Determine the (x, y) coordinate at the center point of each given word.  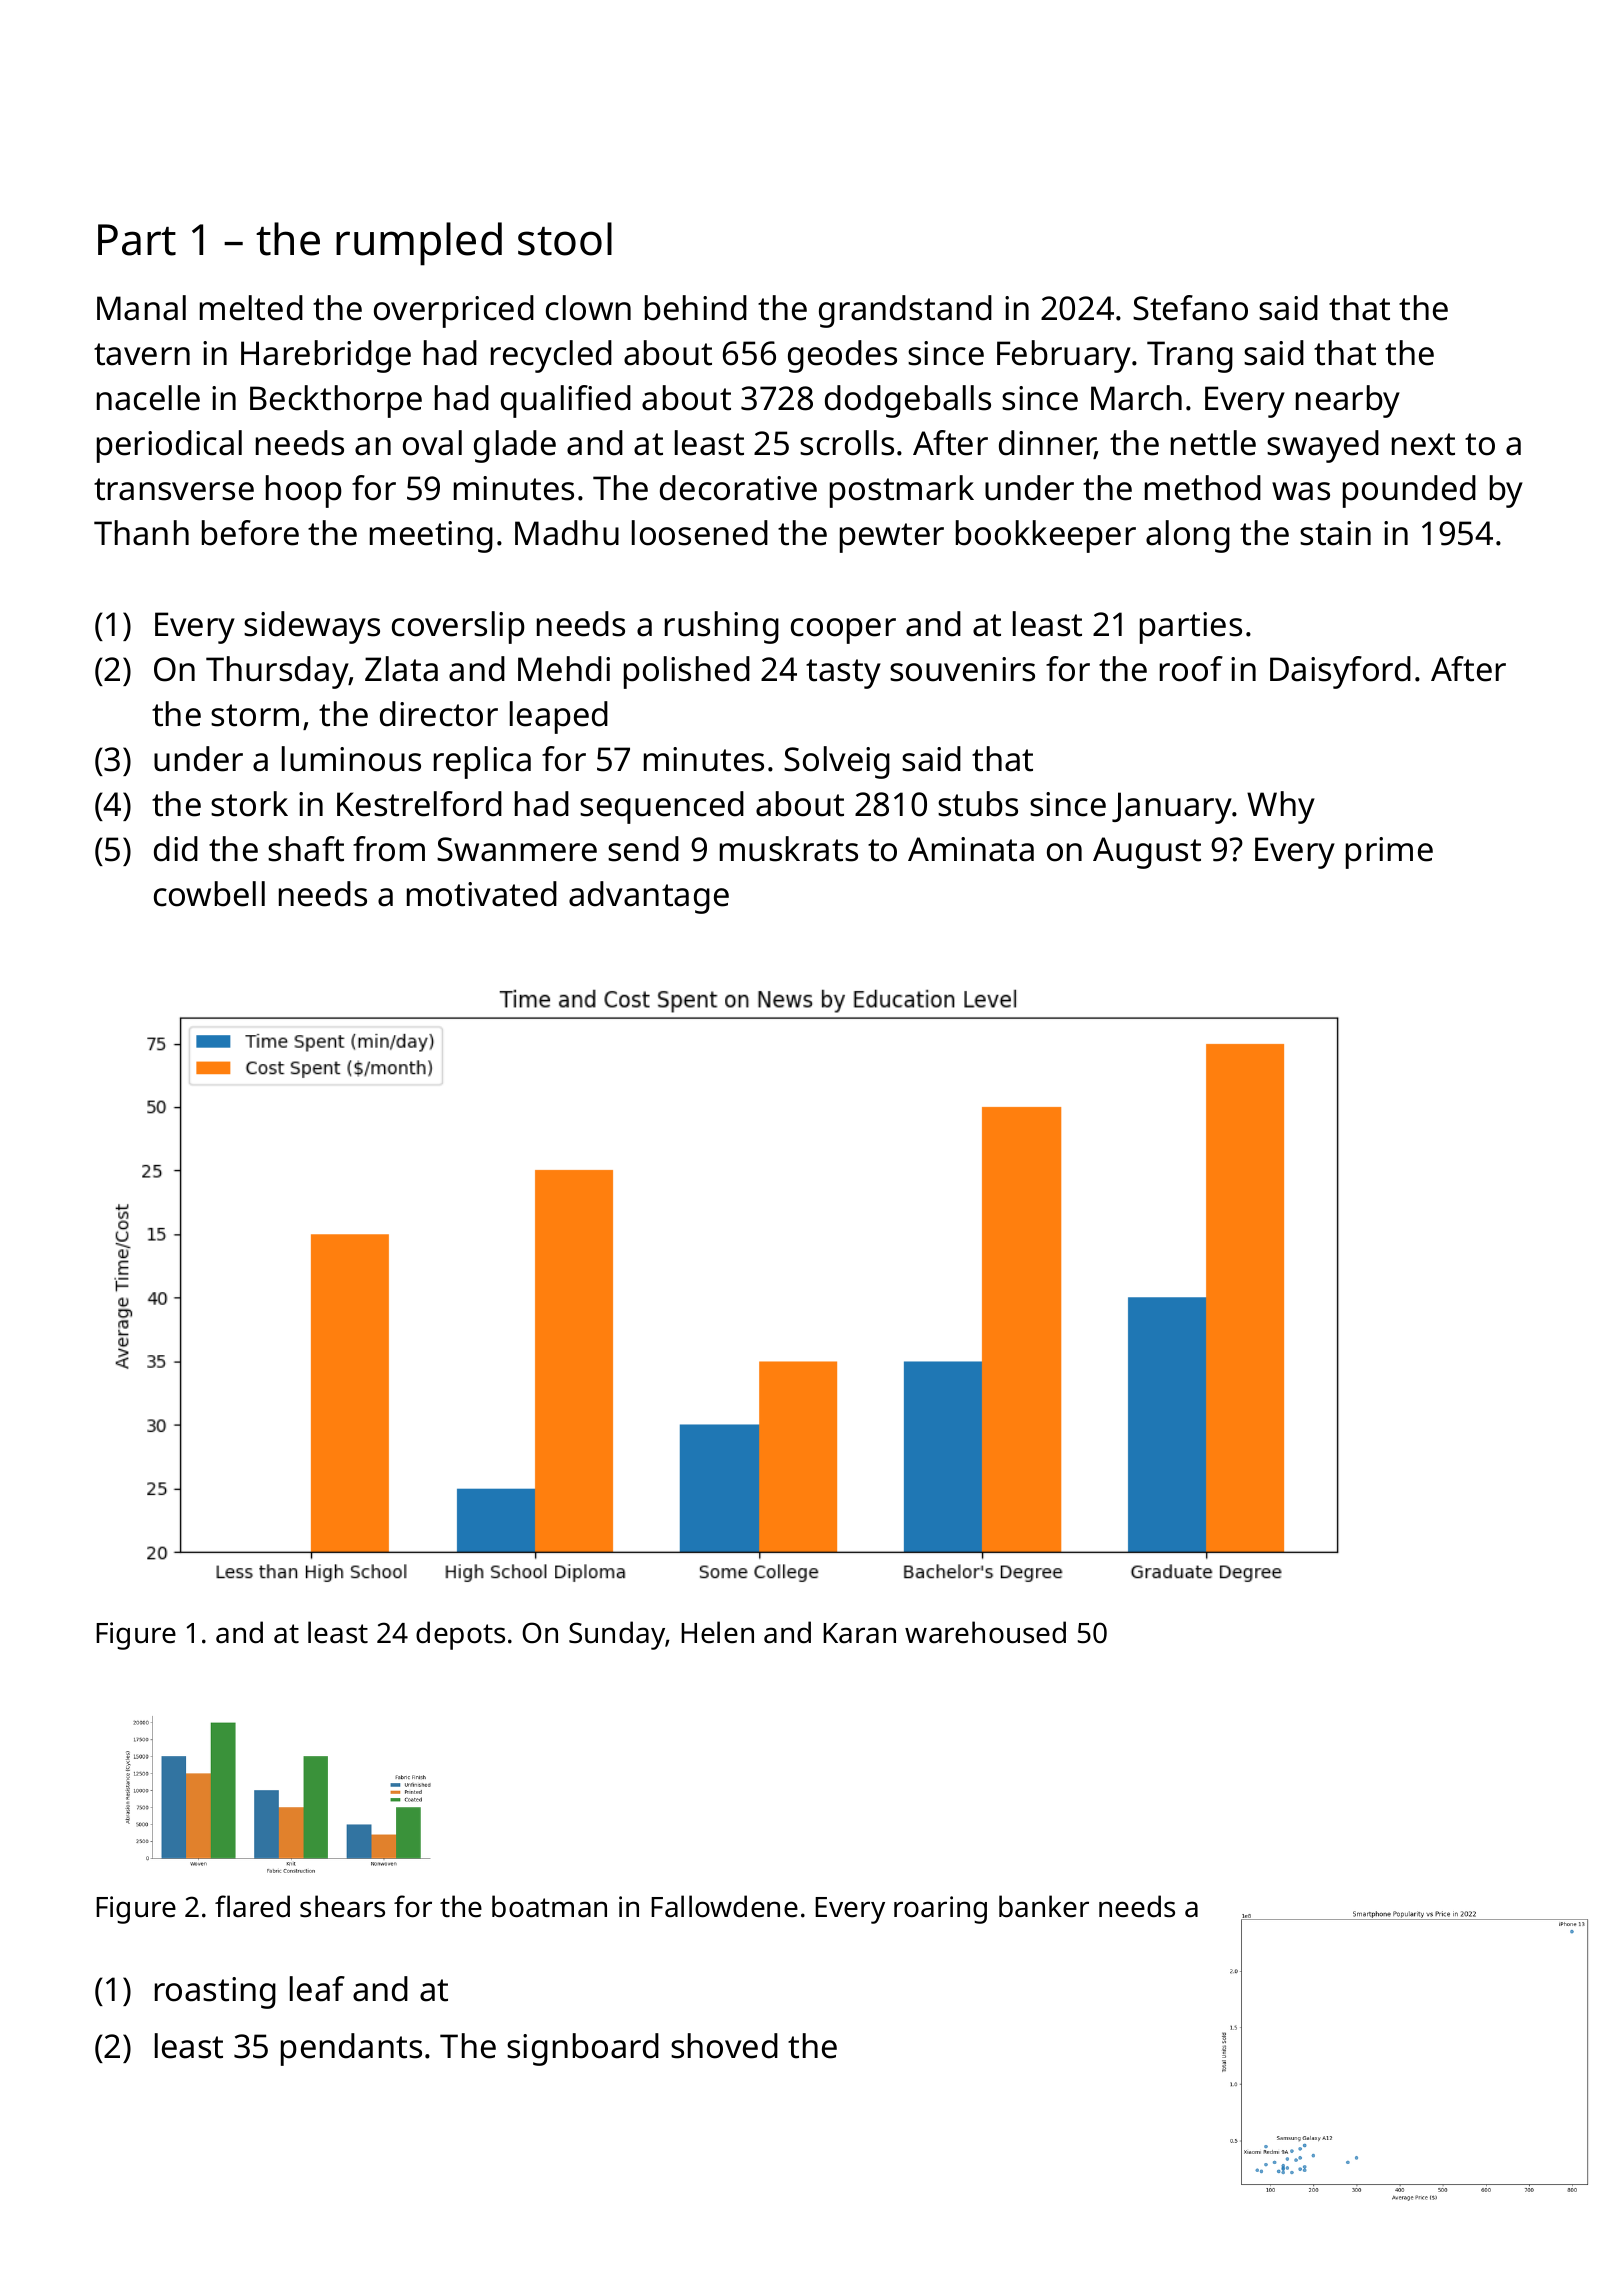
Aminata (971, 849)
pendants (351, 2049)
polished (687, 672)
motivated (482, 894)
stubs (978, 804)
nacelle (148, 398)
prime (1389, 853)
